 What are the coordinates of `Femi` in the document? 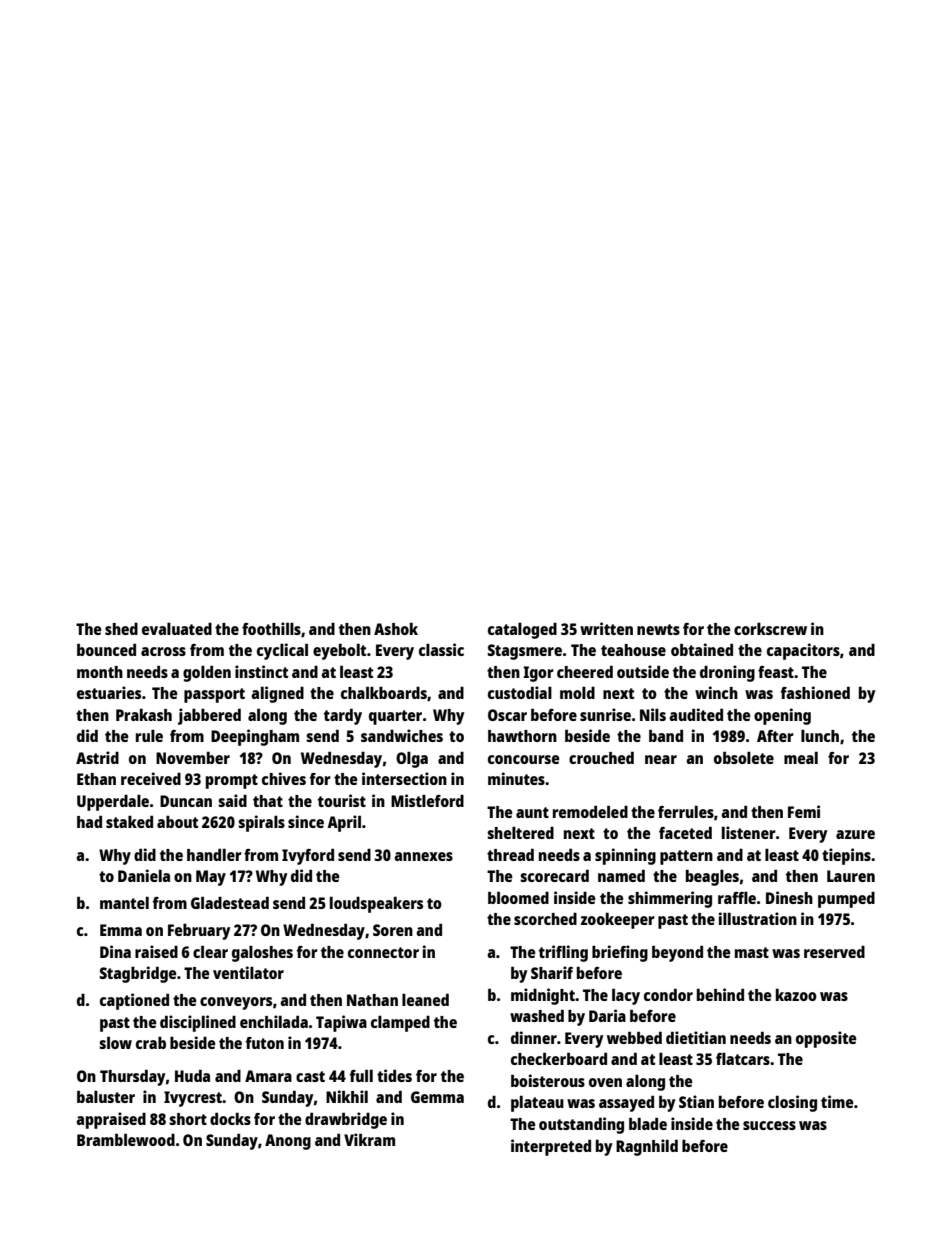 It's located at (804, 811).
